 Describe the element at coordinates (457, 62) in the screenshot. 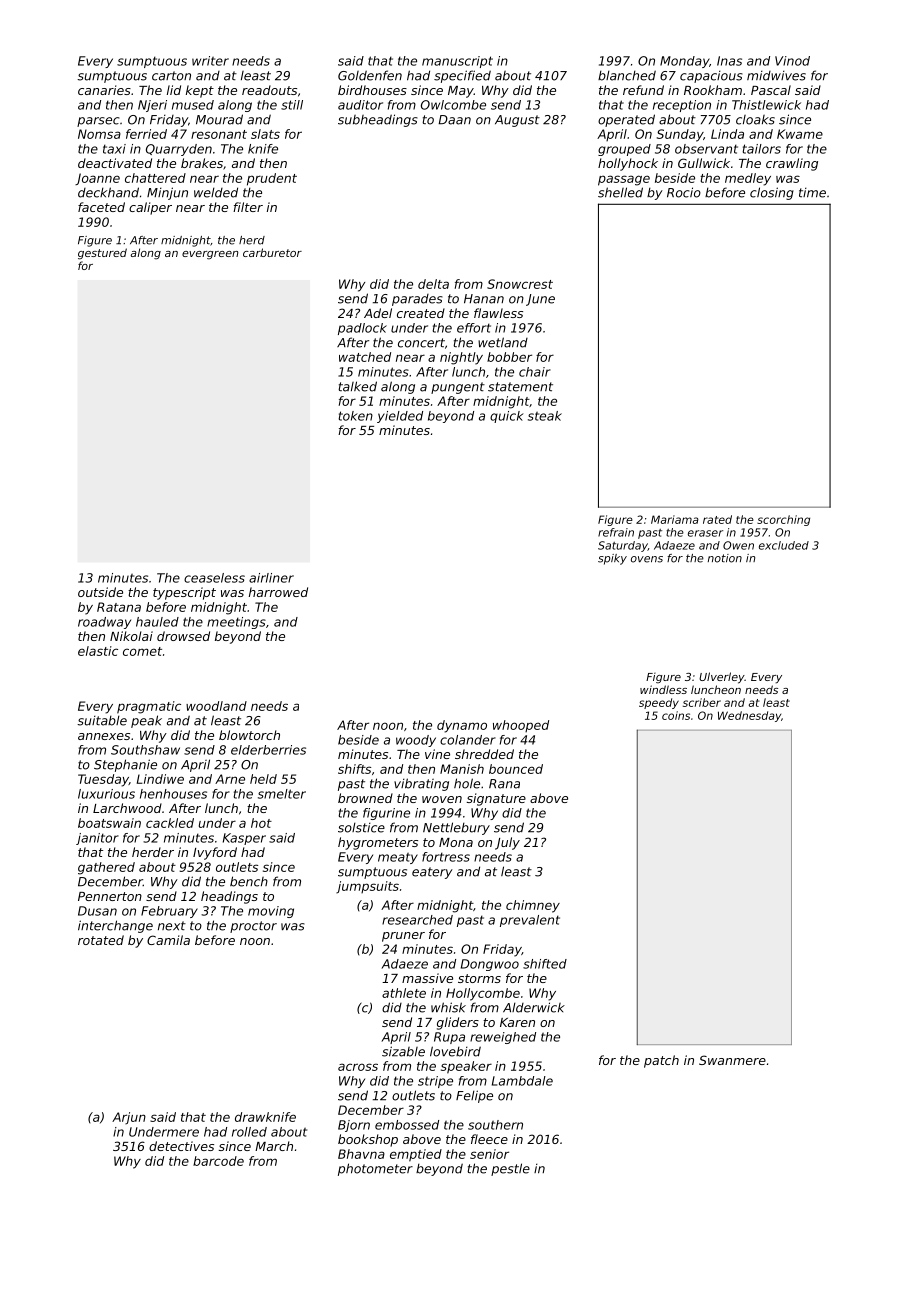

I see `manuscript` at that location.
